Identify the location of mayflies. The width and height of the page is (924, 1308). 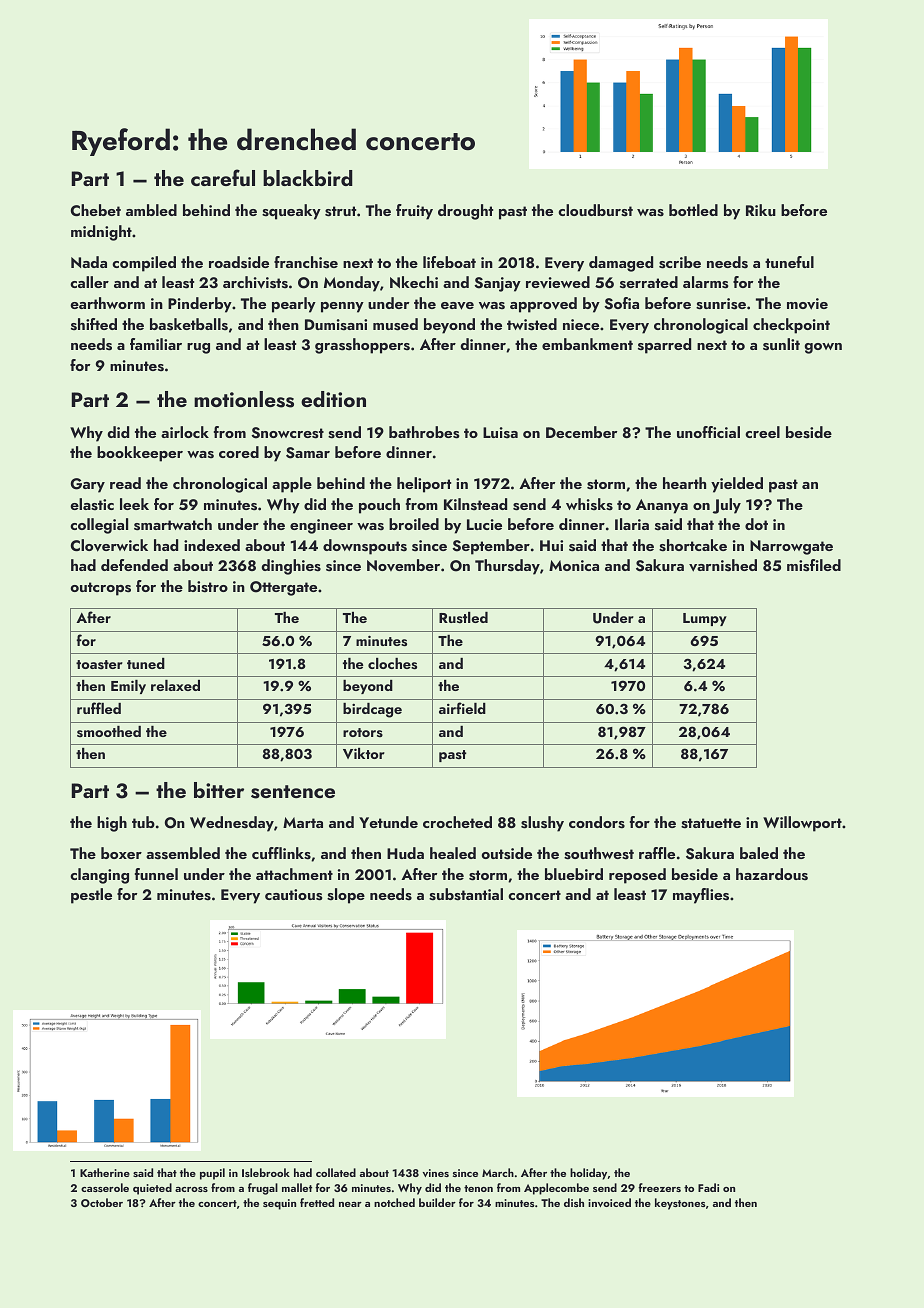
(701, 896).
